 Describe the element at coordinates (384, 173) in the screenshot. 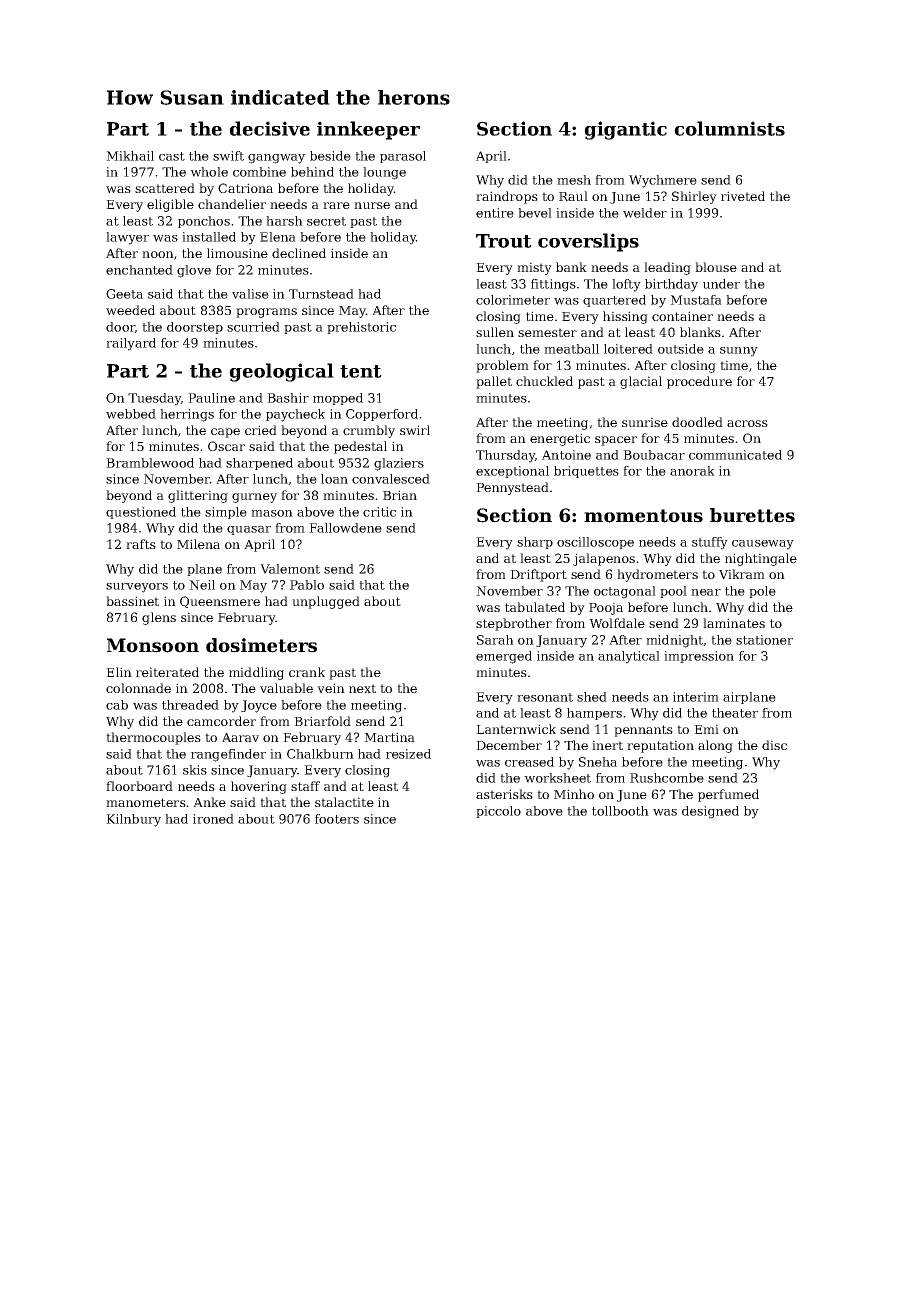

I see `lounge` at that location.
